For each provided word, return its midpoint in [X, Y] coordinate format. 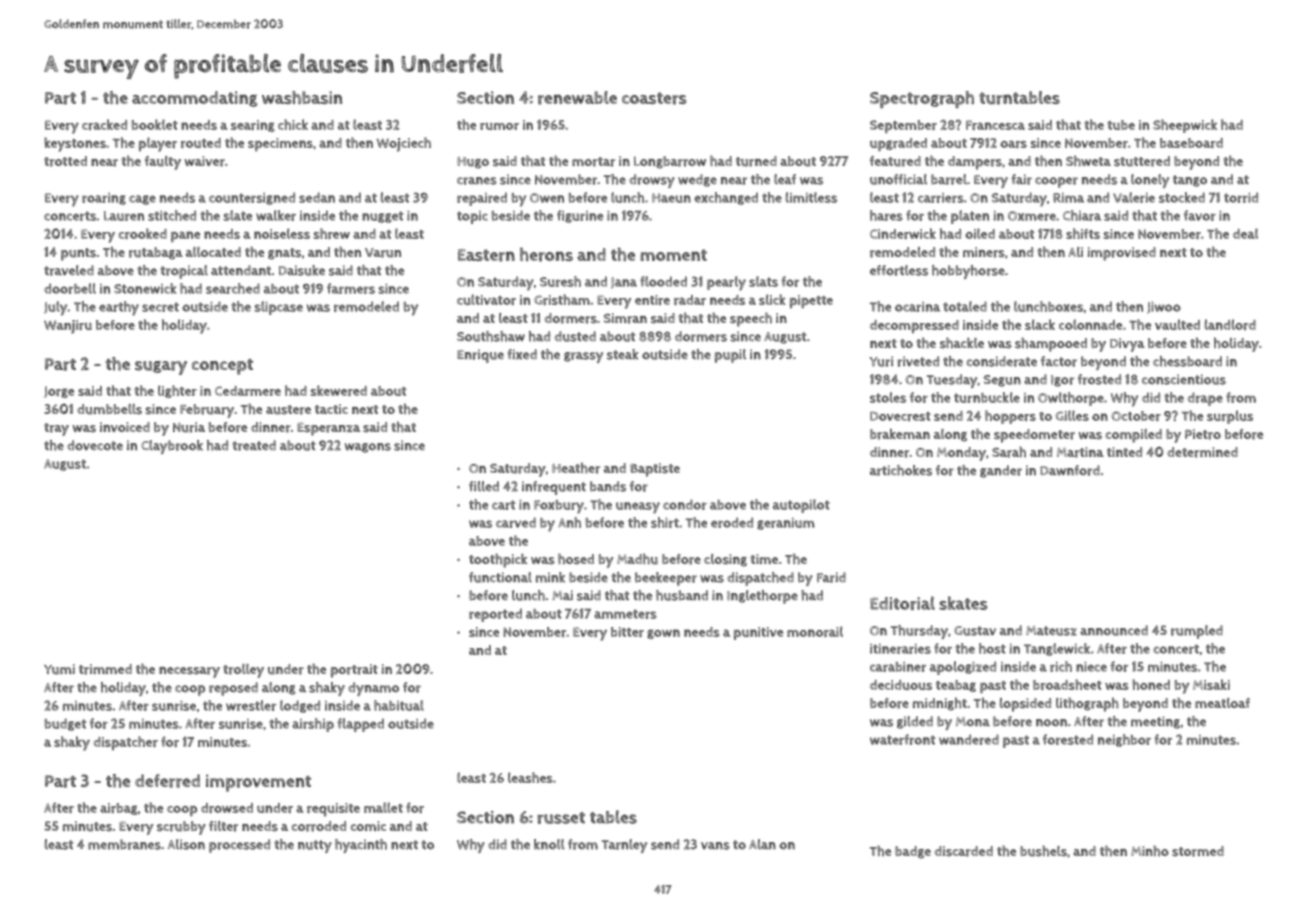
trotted [65, 161]
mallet [383, 807]
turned [756, 161]
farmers [351, 288]
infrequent [554, 488]
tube [1121, 125]
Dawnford [1070, 470]
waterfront [902, 739]
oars [1013, 144]
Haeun [671, 198]
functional [500, 577]
